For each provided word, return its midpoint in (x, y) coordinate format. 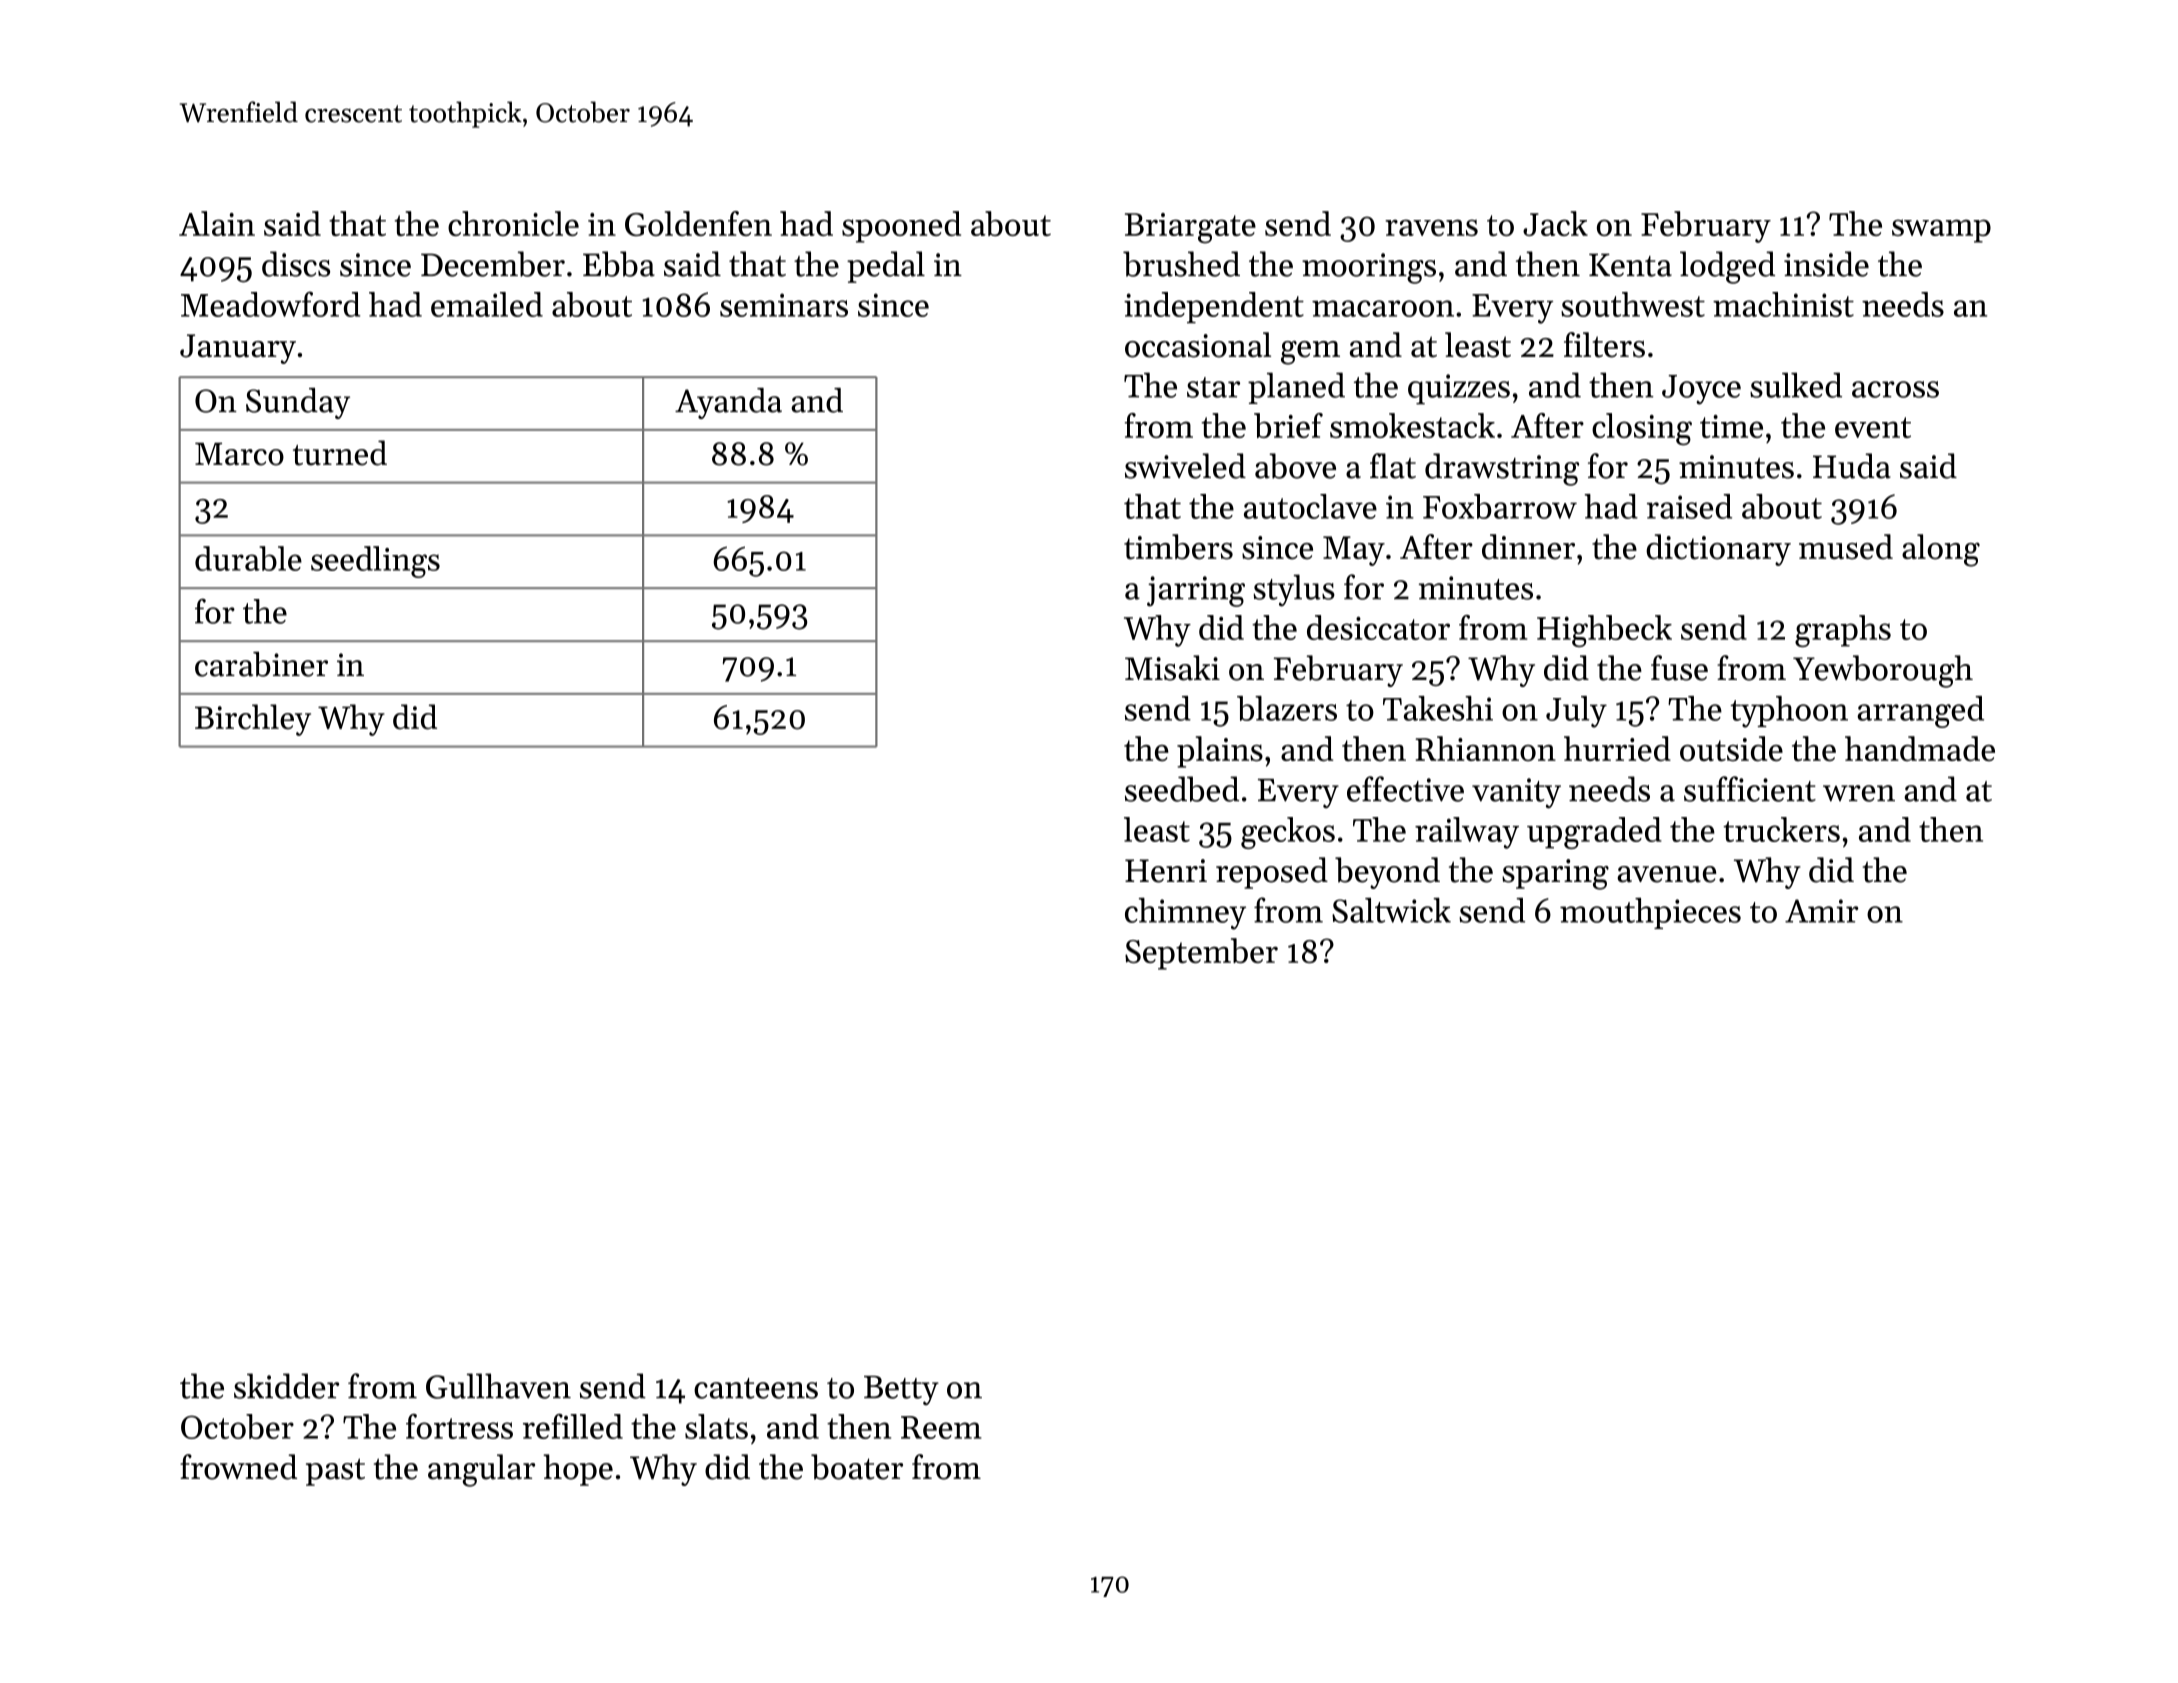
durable (248, 558)
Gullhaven (498, 1386)
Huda (1852, 466)
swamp (1941, 231)
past (335, 1472)
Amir (1822, 911)
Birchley (253, 720)
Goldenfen (698, 223)
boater (857, 1467)
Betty (901, 1390)
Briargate (1190, 228)
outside (1731, 749)
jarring (1196, 591)
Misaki (1172, 668)
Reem (941, 1427)
